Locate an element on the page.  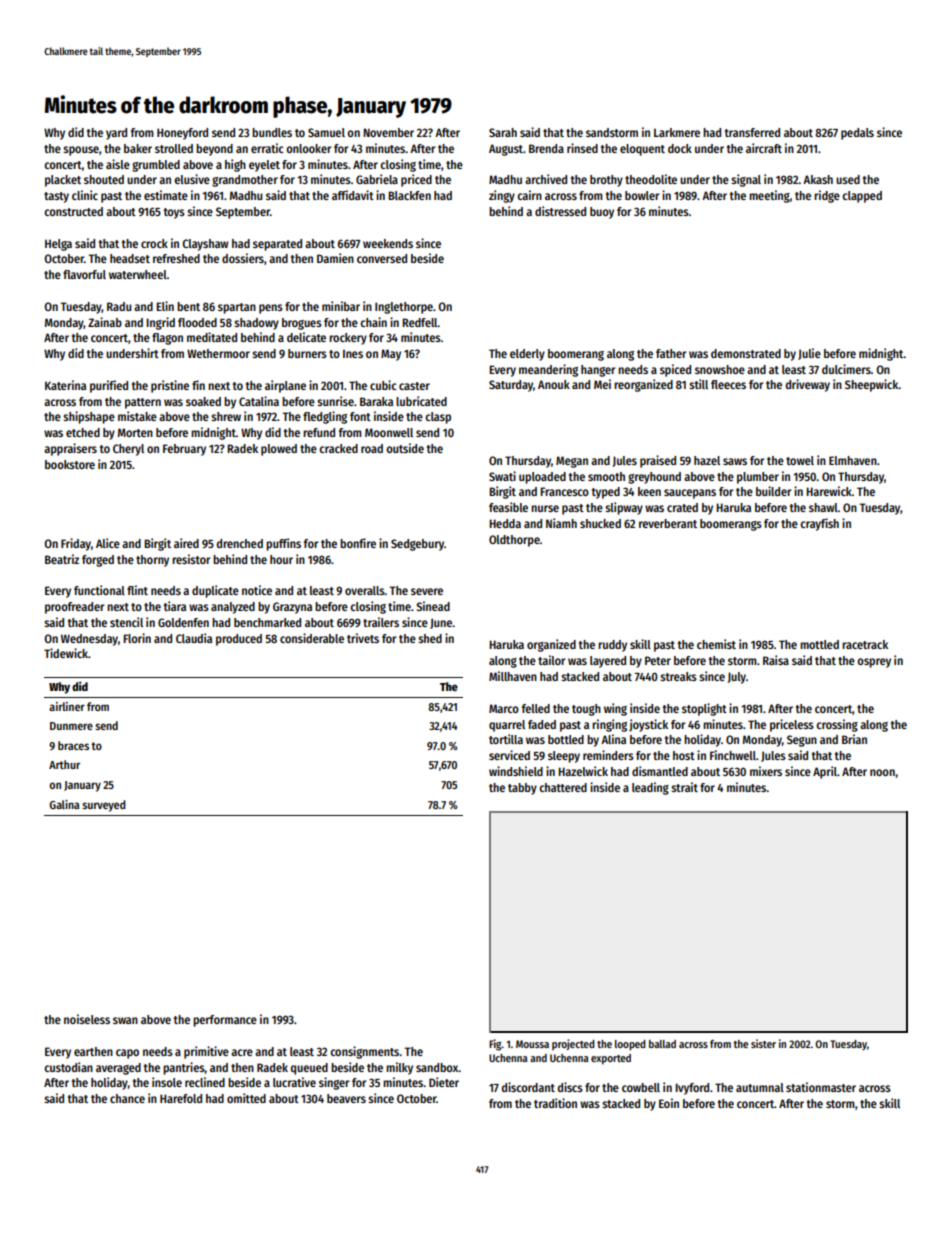
drenched is located at coordinates (240, 543).
